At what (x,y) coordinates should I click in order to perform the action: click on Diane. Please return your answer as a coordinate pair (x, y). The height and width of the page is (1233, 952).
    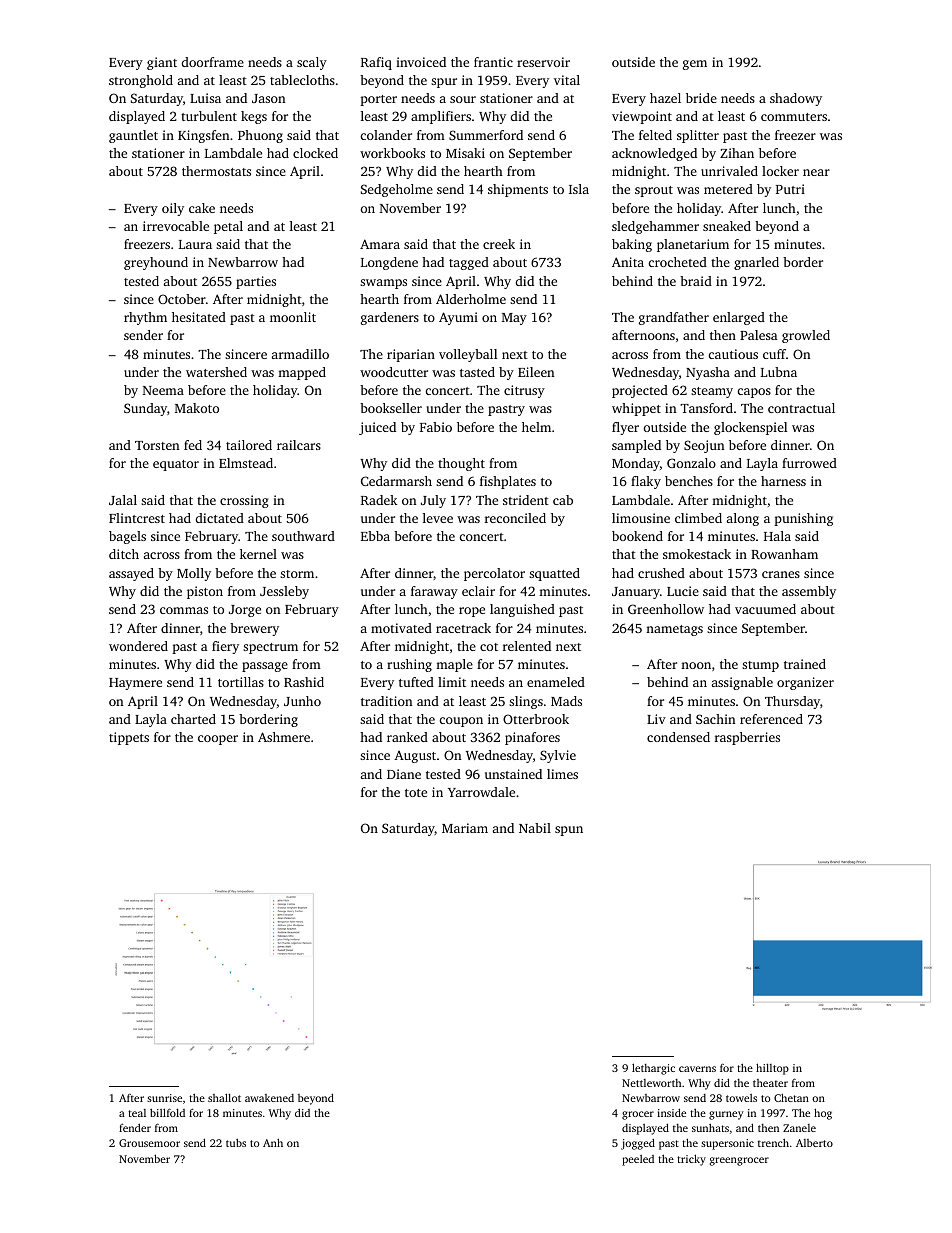
    Looking at the image, I should click on (404, 774).
